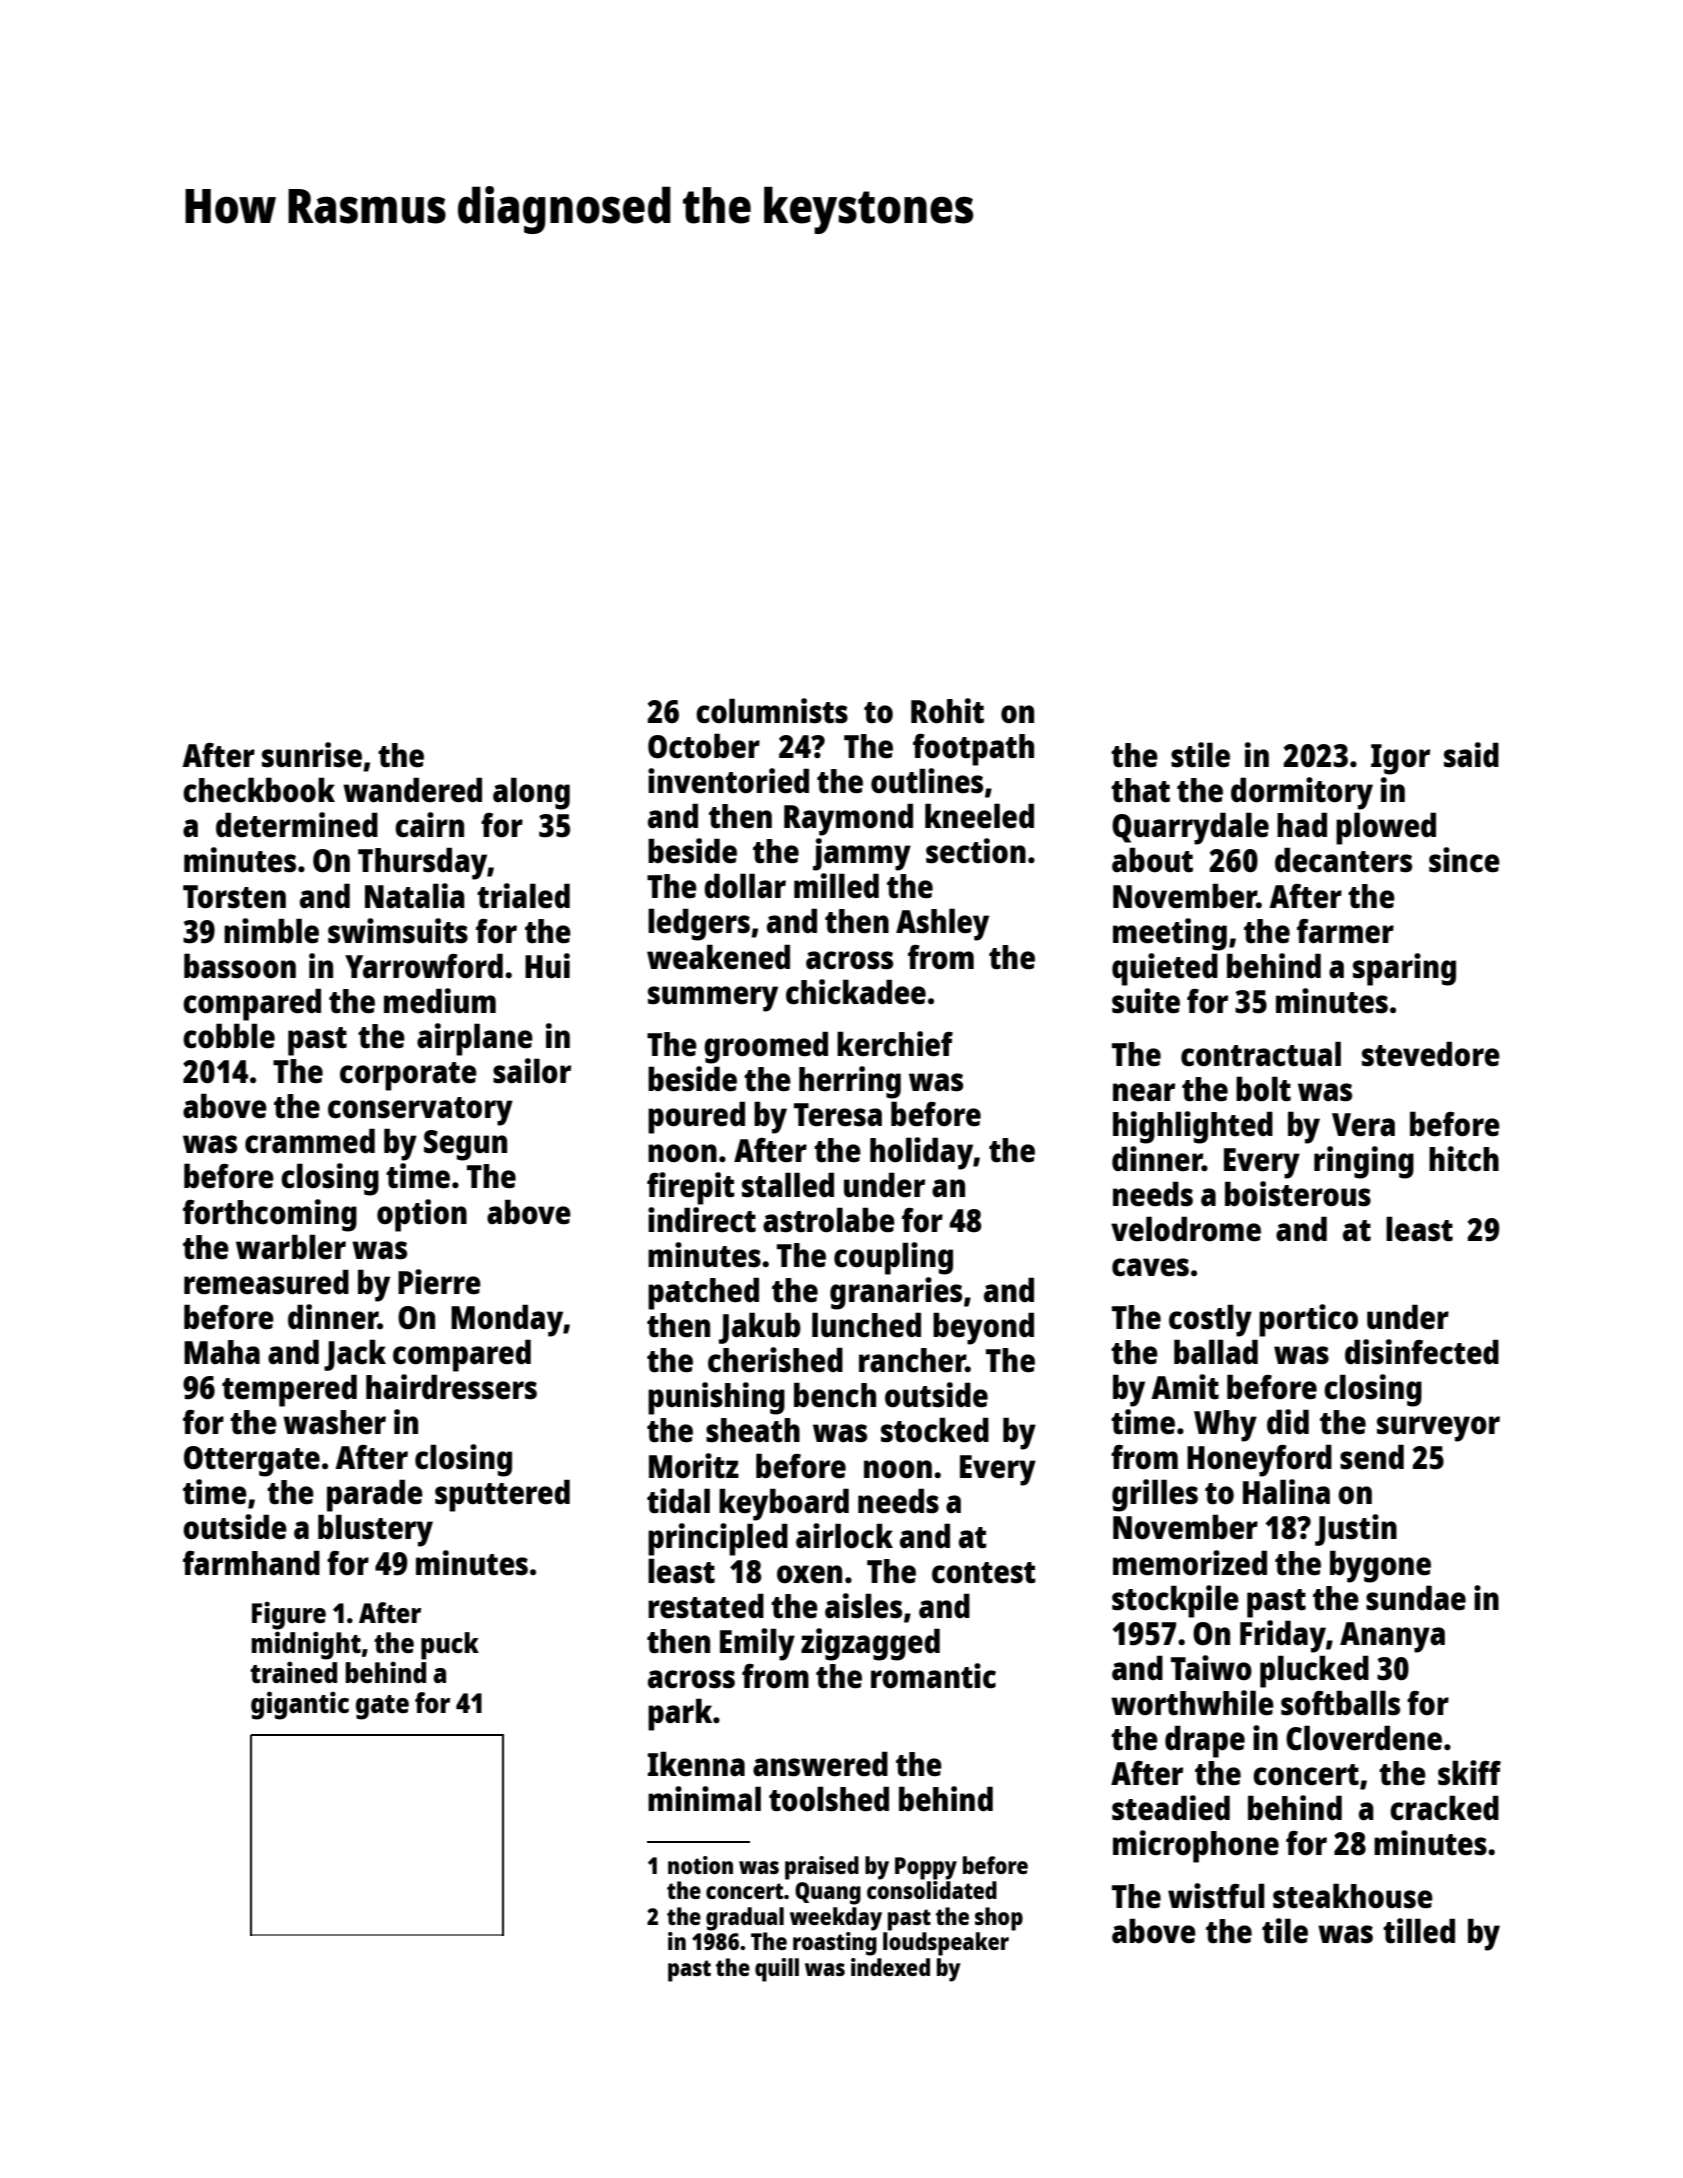  Describe the element at coordinates (1380, 1566) in the document. I see `bygone` at that location.
